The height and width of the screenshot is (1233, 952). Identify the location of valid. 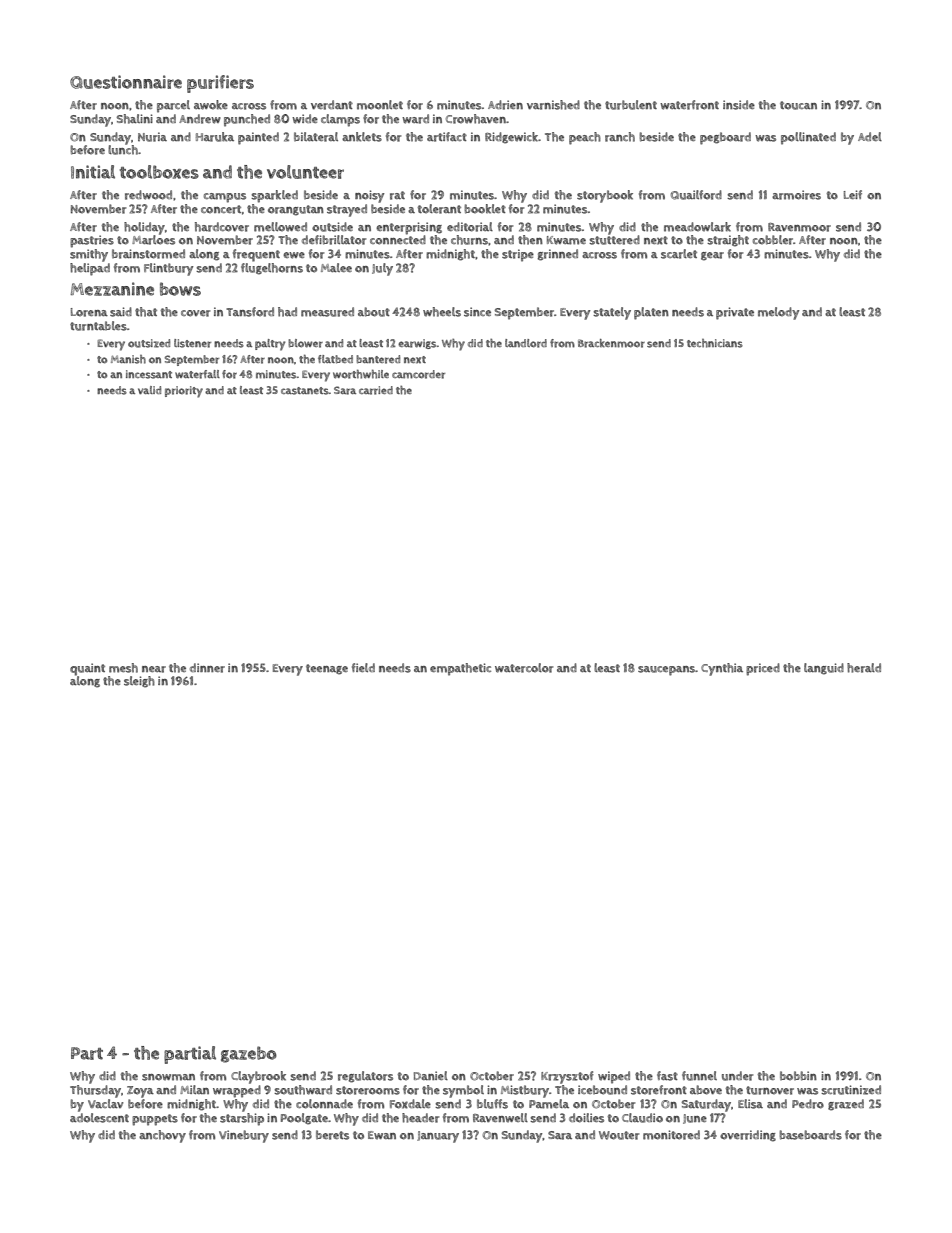
(149, 390).
